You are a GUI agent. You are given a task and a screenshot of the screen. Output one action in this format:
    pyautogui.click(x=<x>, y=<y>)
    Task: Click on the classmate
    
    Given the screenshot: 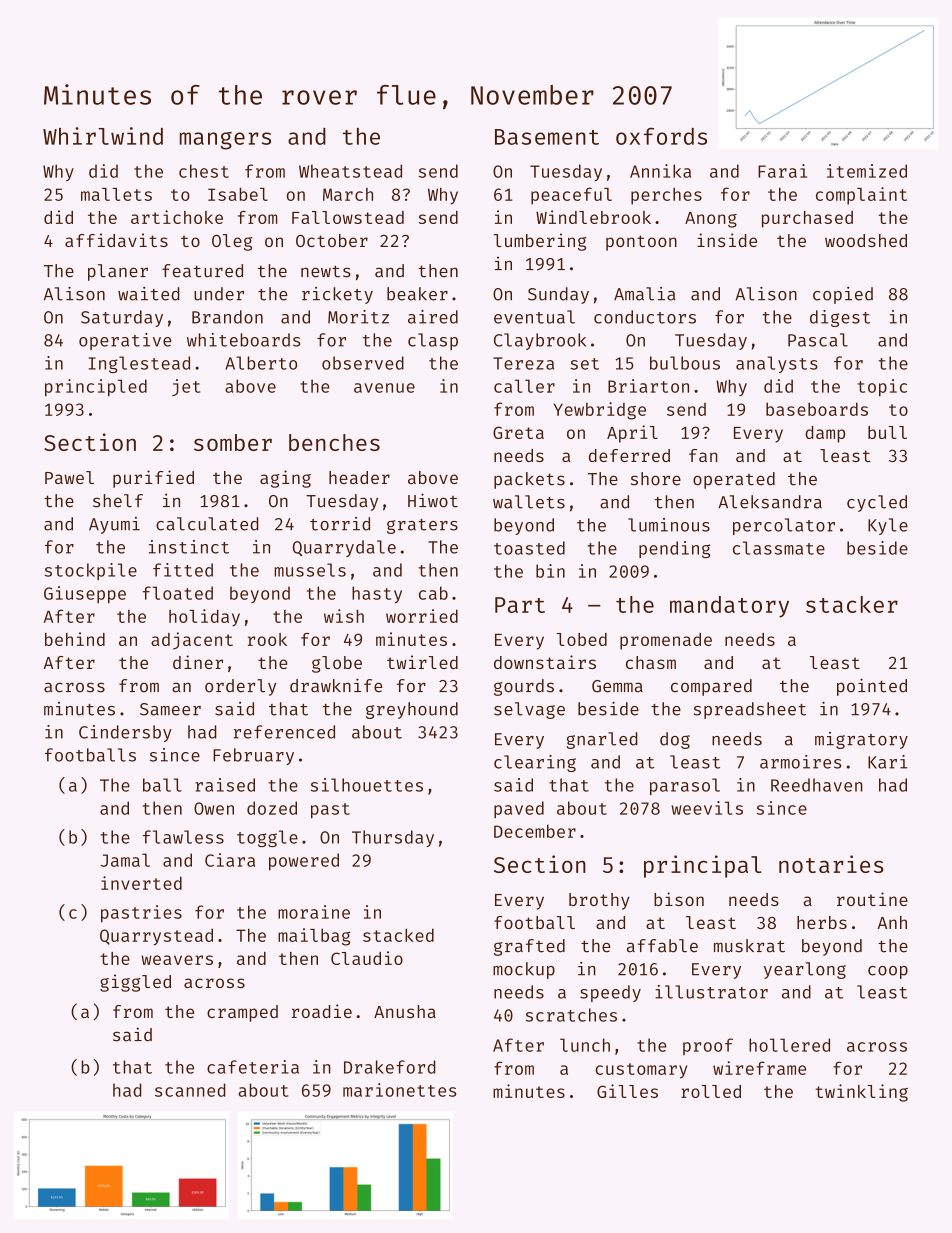 What is the action you would take?
    pyautogui.click(x=779, y=548)
